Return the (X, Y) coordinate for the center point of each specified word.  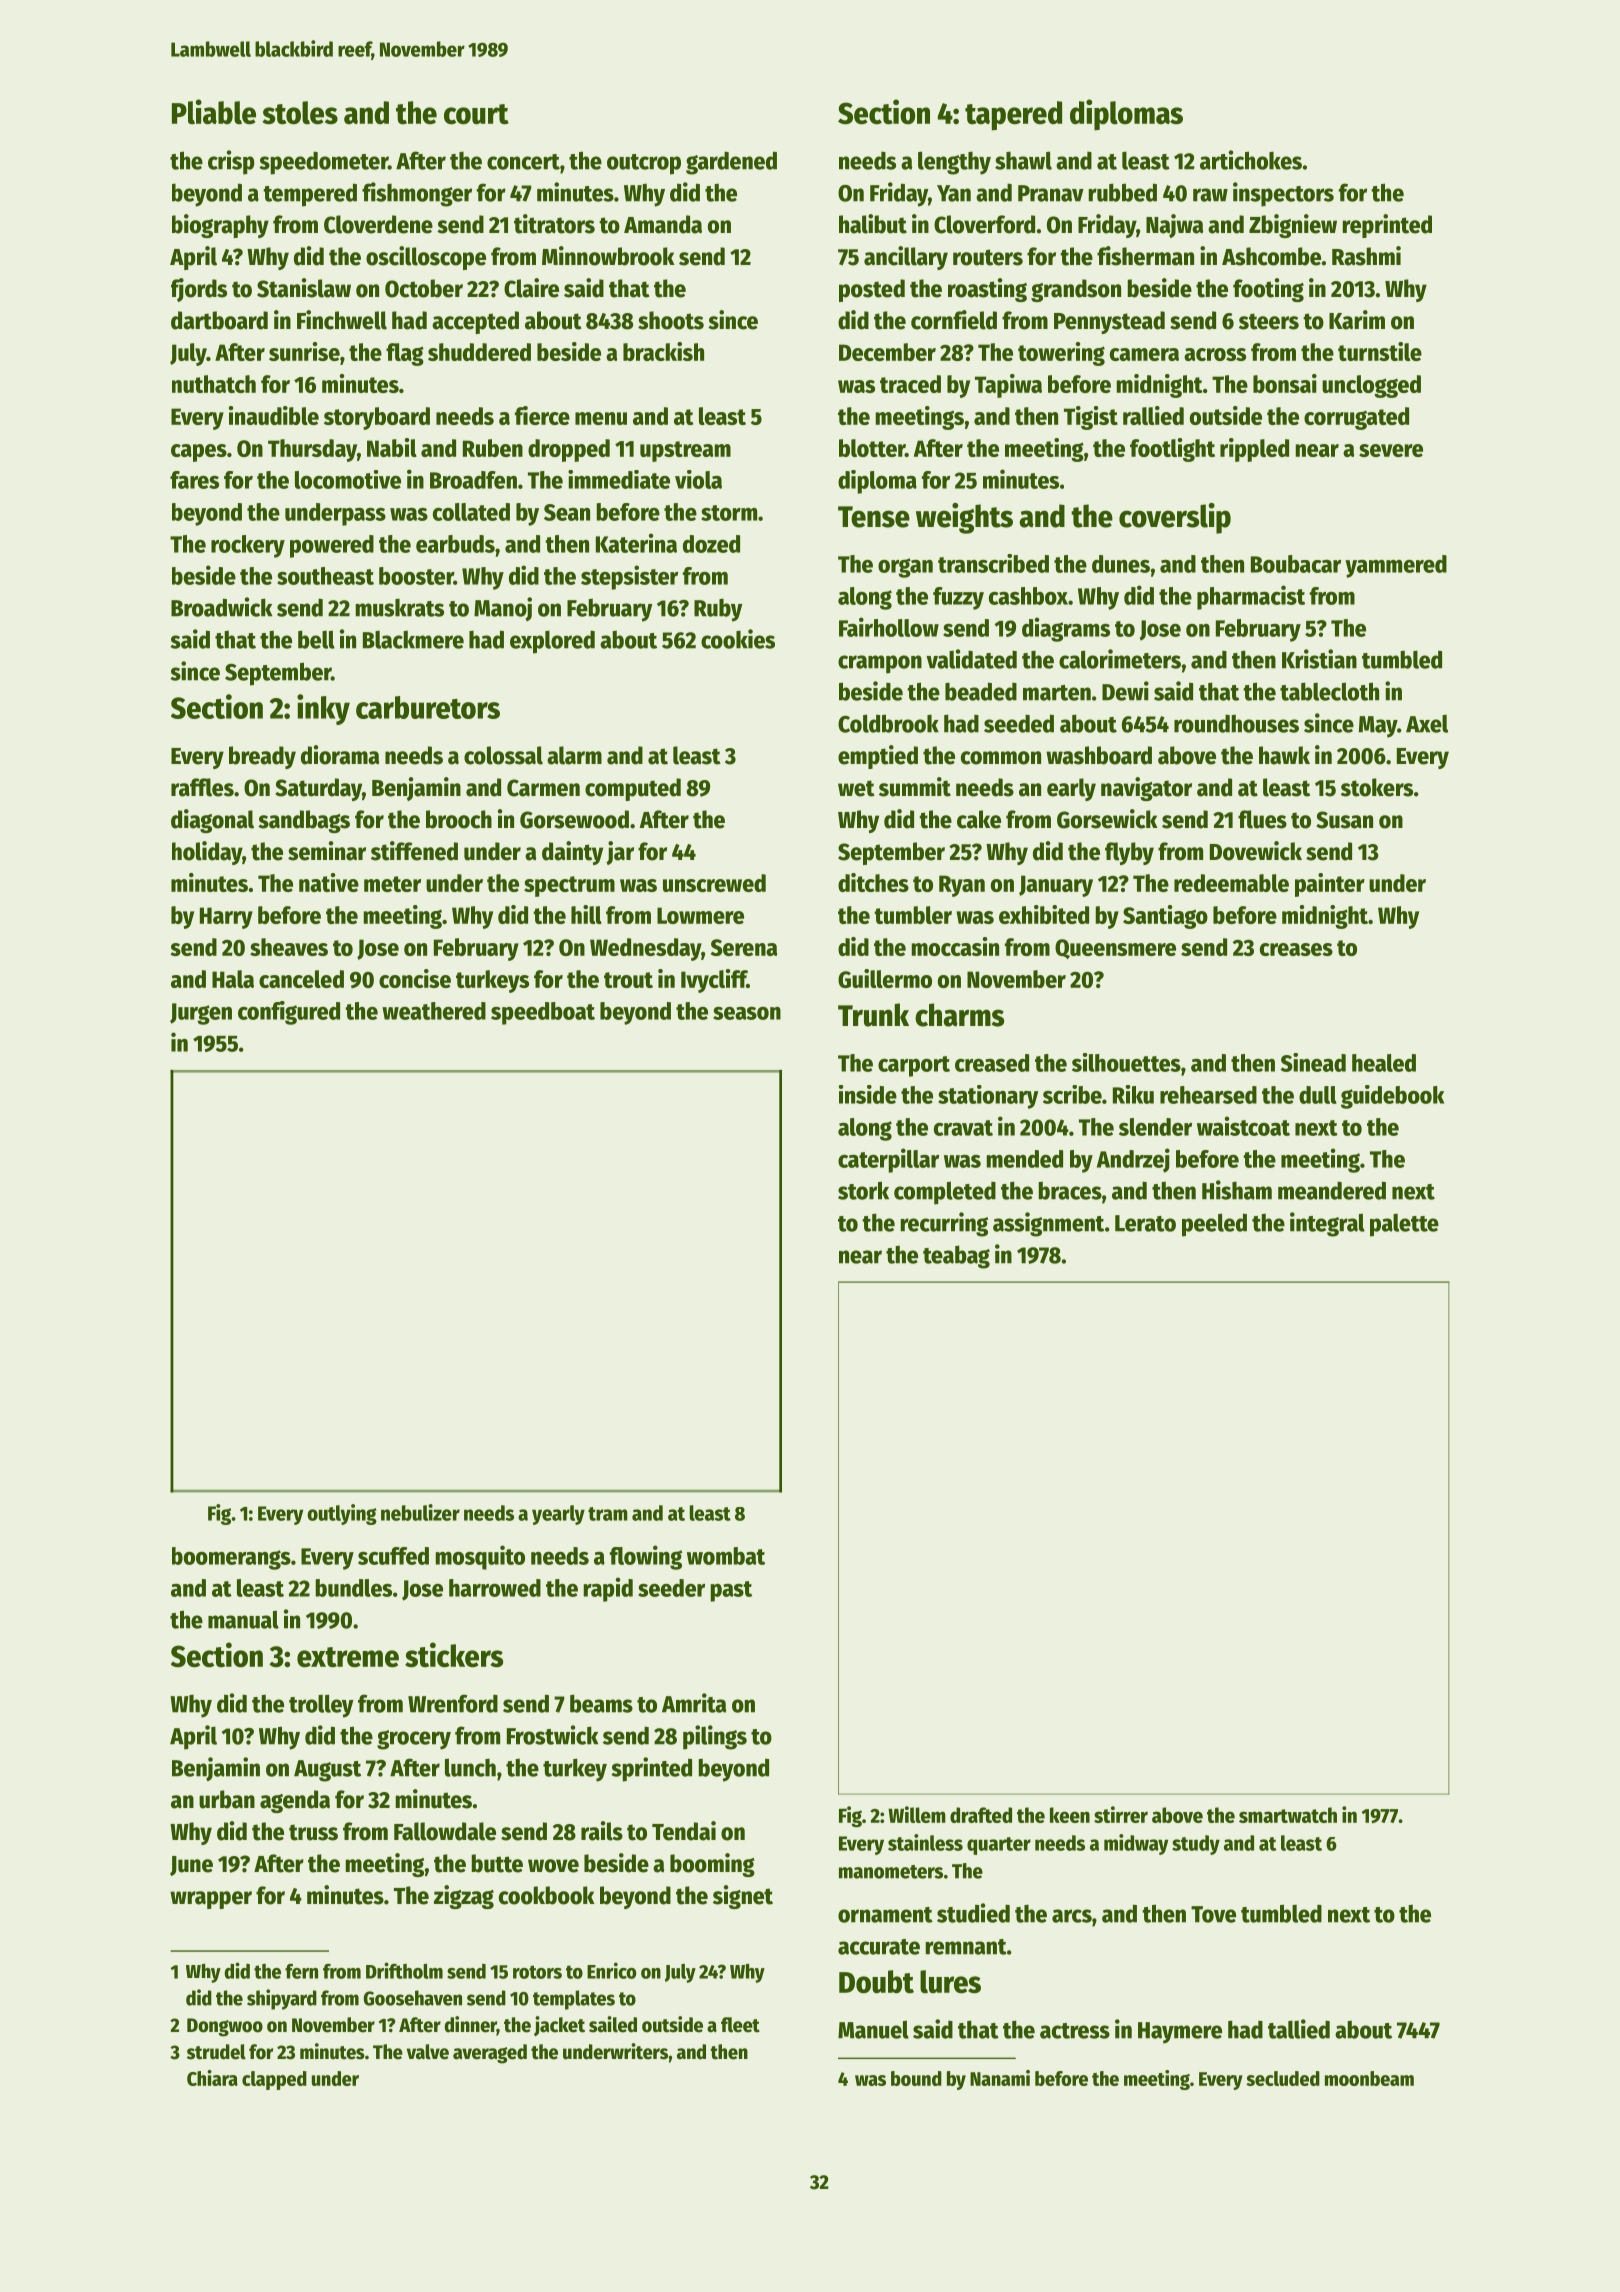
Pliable (214, 112)
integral (1327, 1224)
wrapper (211, 1900)
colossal (503, 755)
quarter (999, 1846)
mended (1025, 1159)
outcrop (644, 164)
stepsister (629, 577)
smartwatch (1288, 1815)
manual (243, 1619)
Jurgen (201, 1014)
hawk (1284, 755)
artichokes (1251, 160)
